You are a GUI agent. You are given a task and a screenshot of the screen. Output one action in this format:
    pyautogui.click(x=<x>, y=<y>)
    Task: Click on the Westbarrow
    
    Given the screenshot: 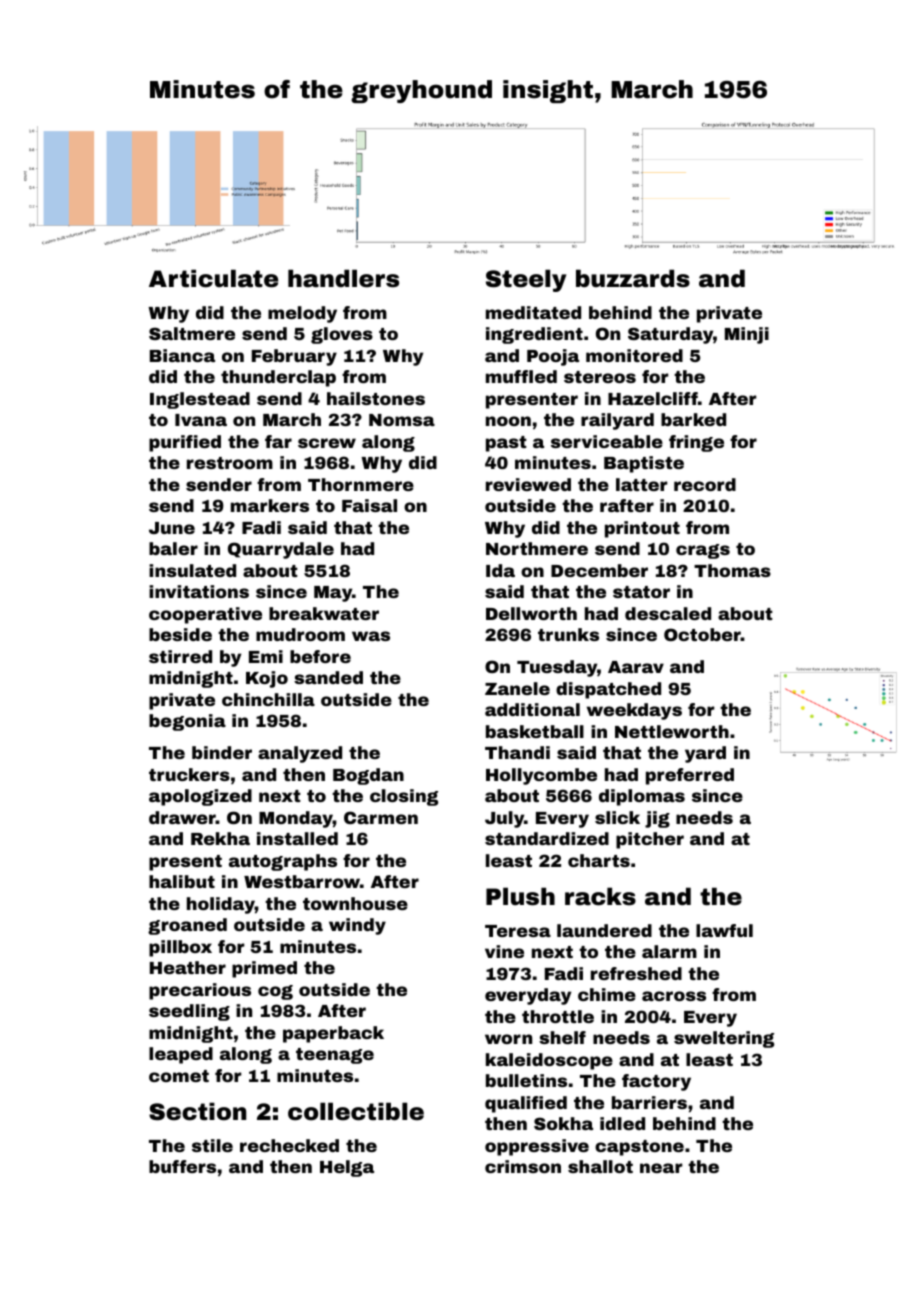 What is the action you would take?
    pyautogui.click(x=302, y=881)
